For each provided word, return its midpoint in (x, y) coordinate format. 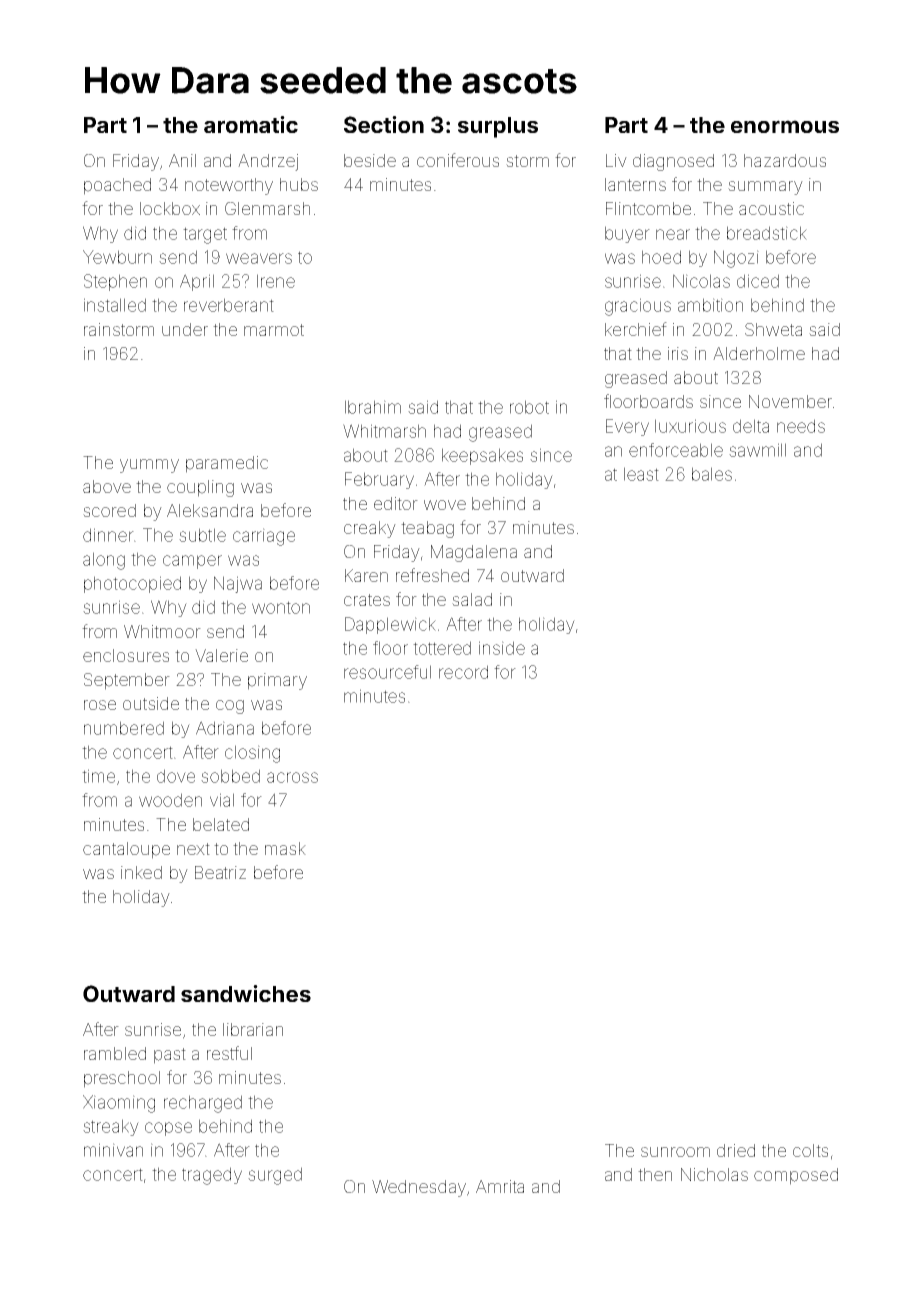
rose (100, 705)
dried (736, 1150)
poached (117, 186)
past (170, 1056)
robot (529, 407)
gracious (638, 307)
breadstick (767, 233)
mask (285, 848)
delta (751, 426)
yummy (149, 466)
